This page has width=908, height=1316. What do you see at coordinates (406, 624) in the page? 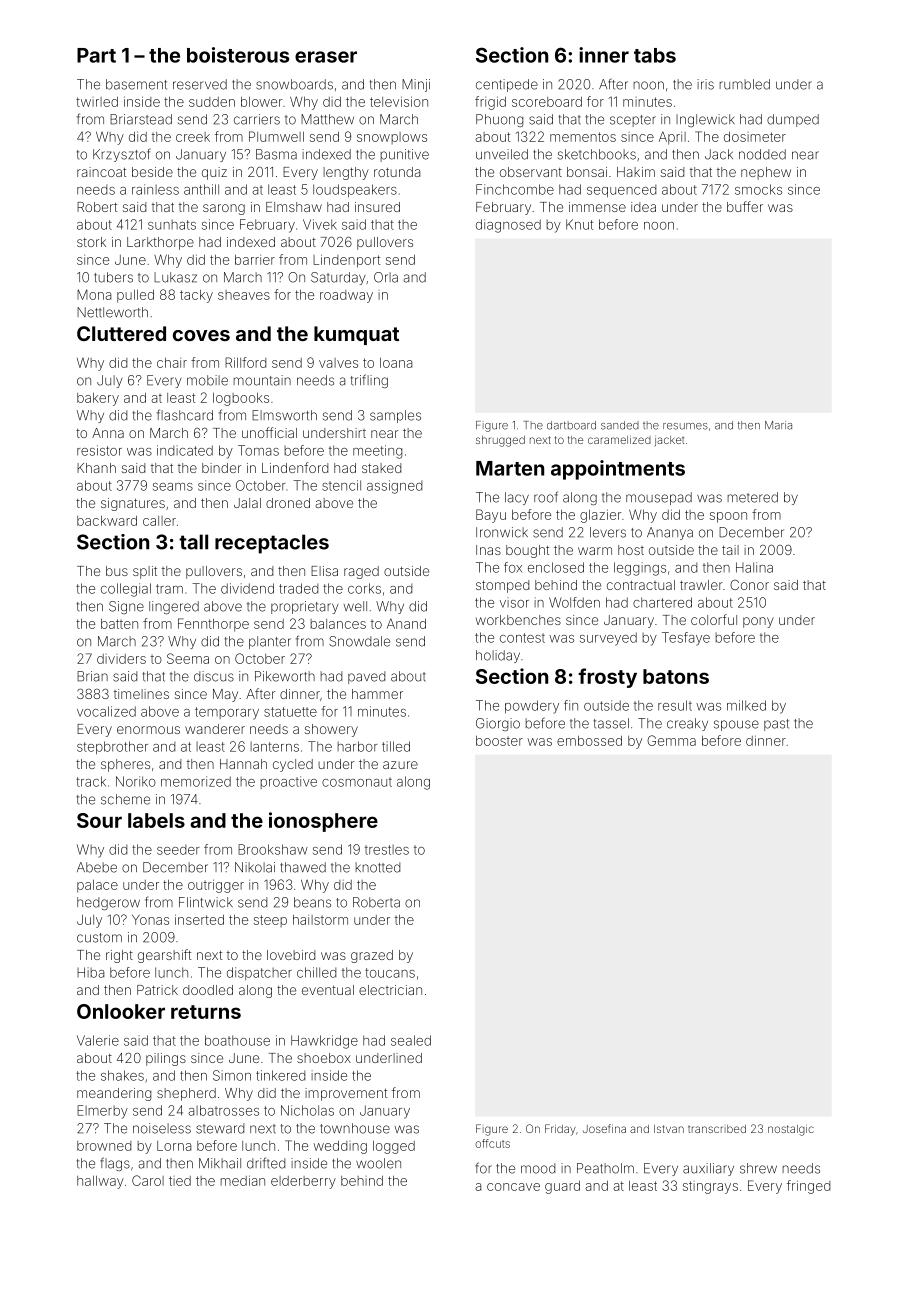
I see `Anand` at bounding box center [406, 624].
